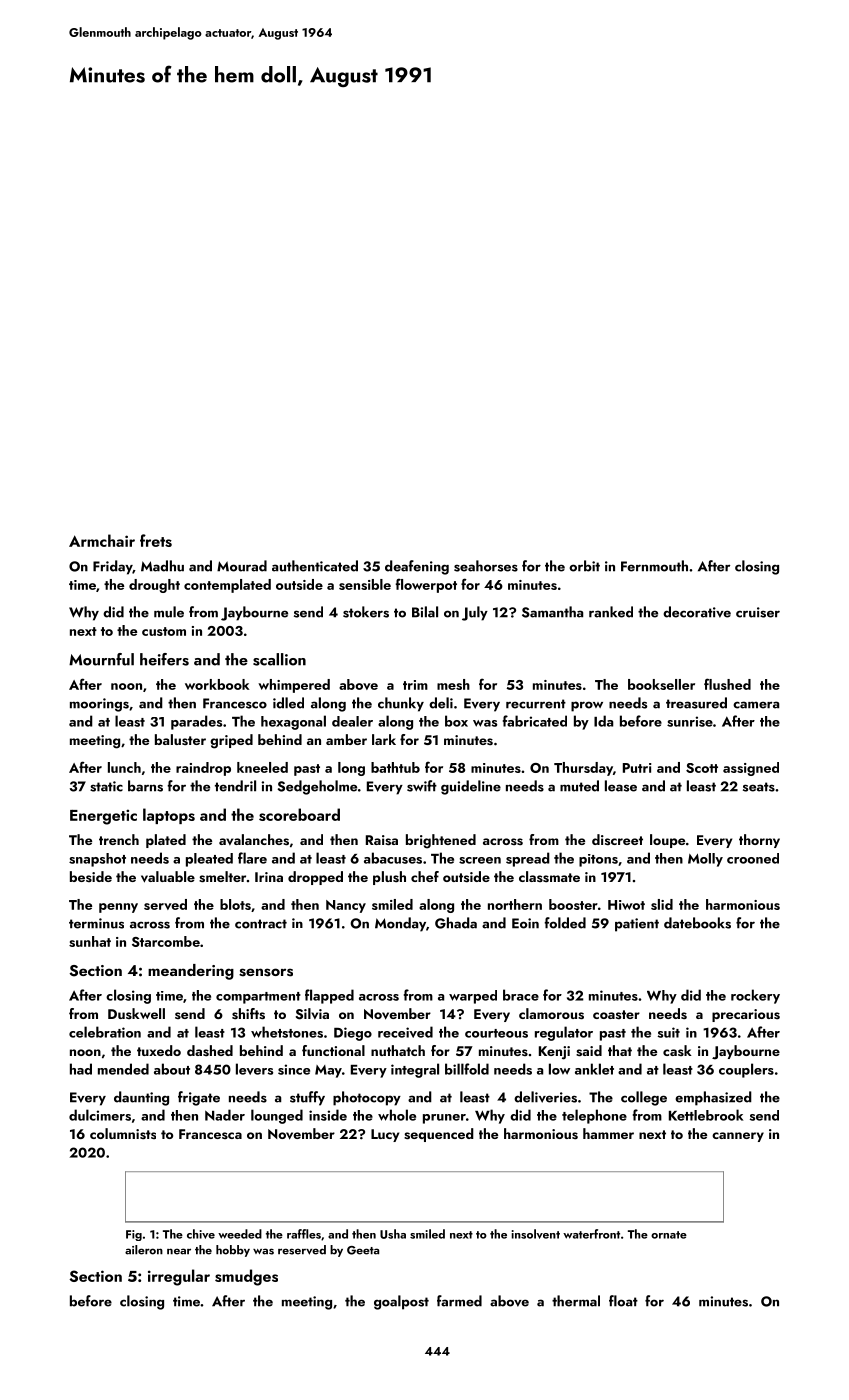 The width and height of the screenshot is (849, 1400). What do you see at coordinates (154, 586) in the screenshot?
I see `drought` at bounding box center [154, 586].
